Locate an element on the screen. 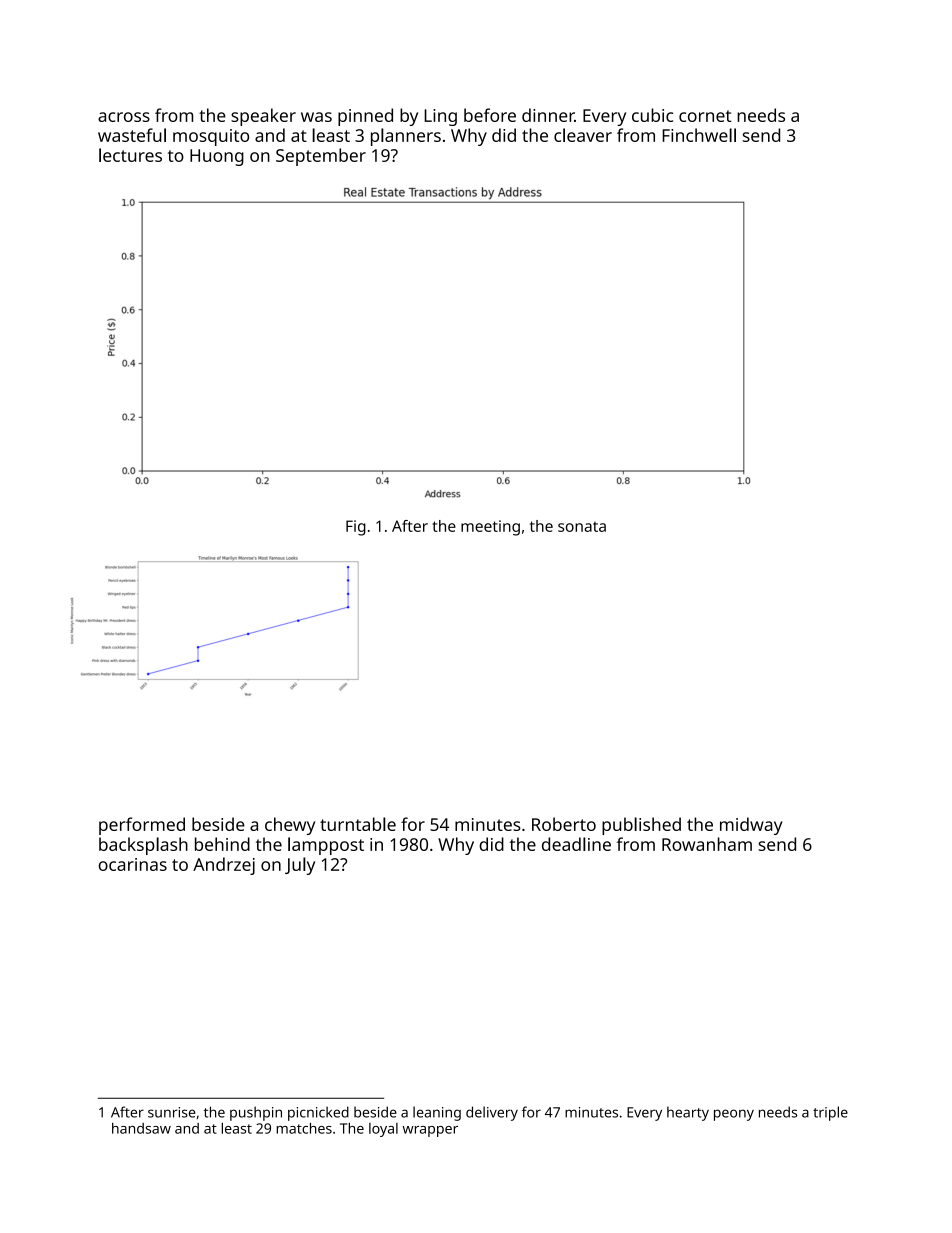  cornet is located at coordinates (705, 116).
